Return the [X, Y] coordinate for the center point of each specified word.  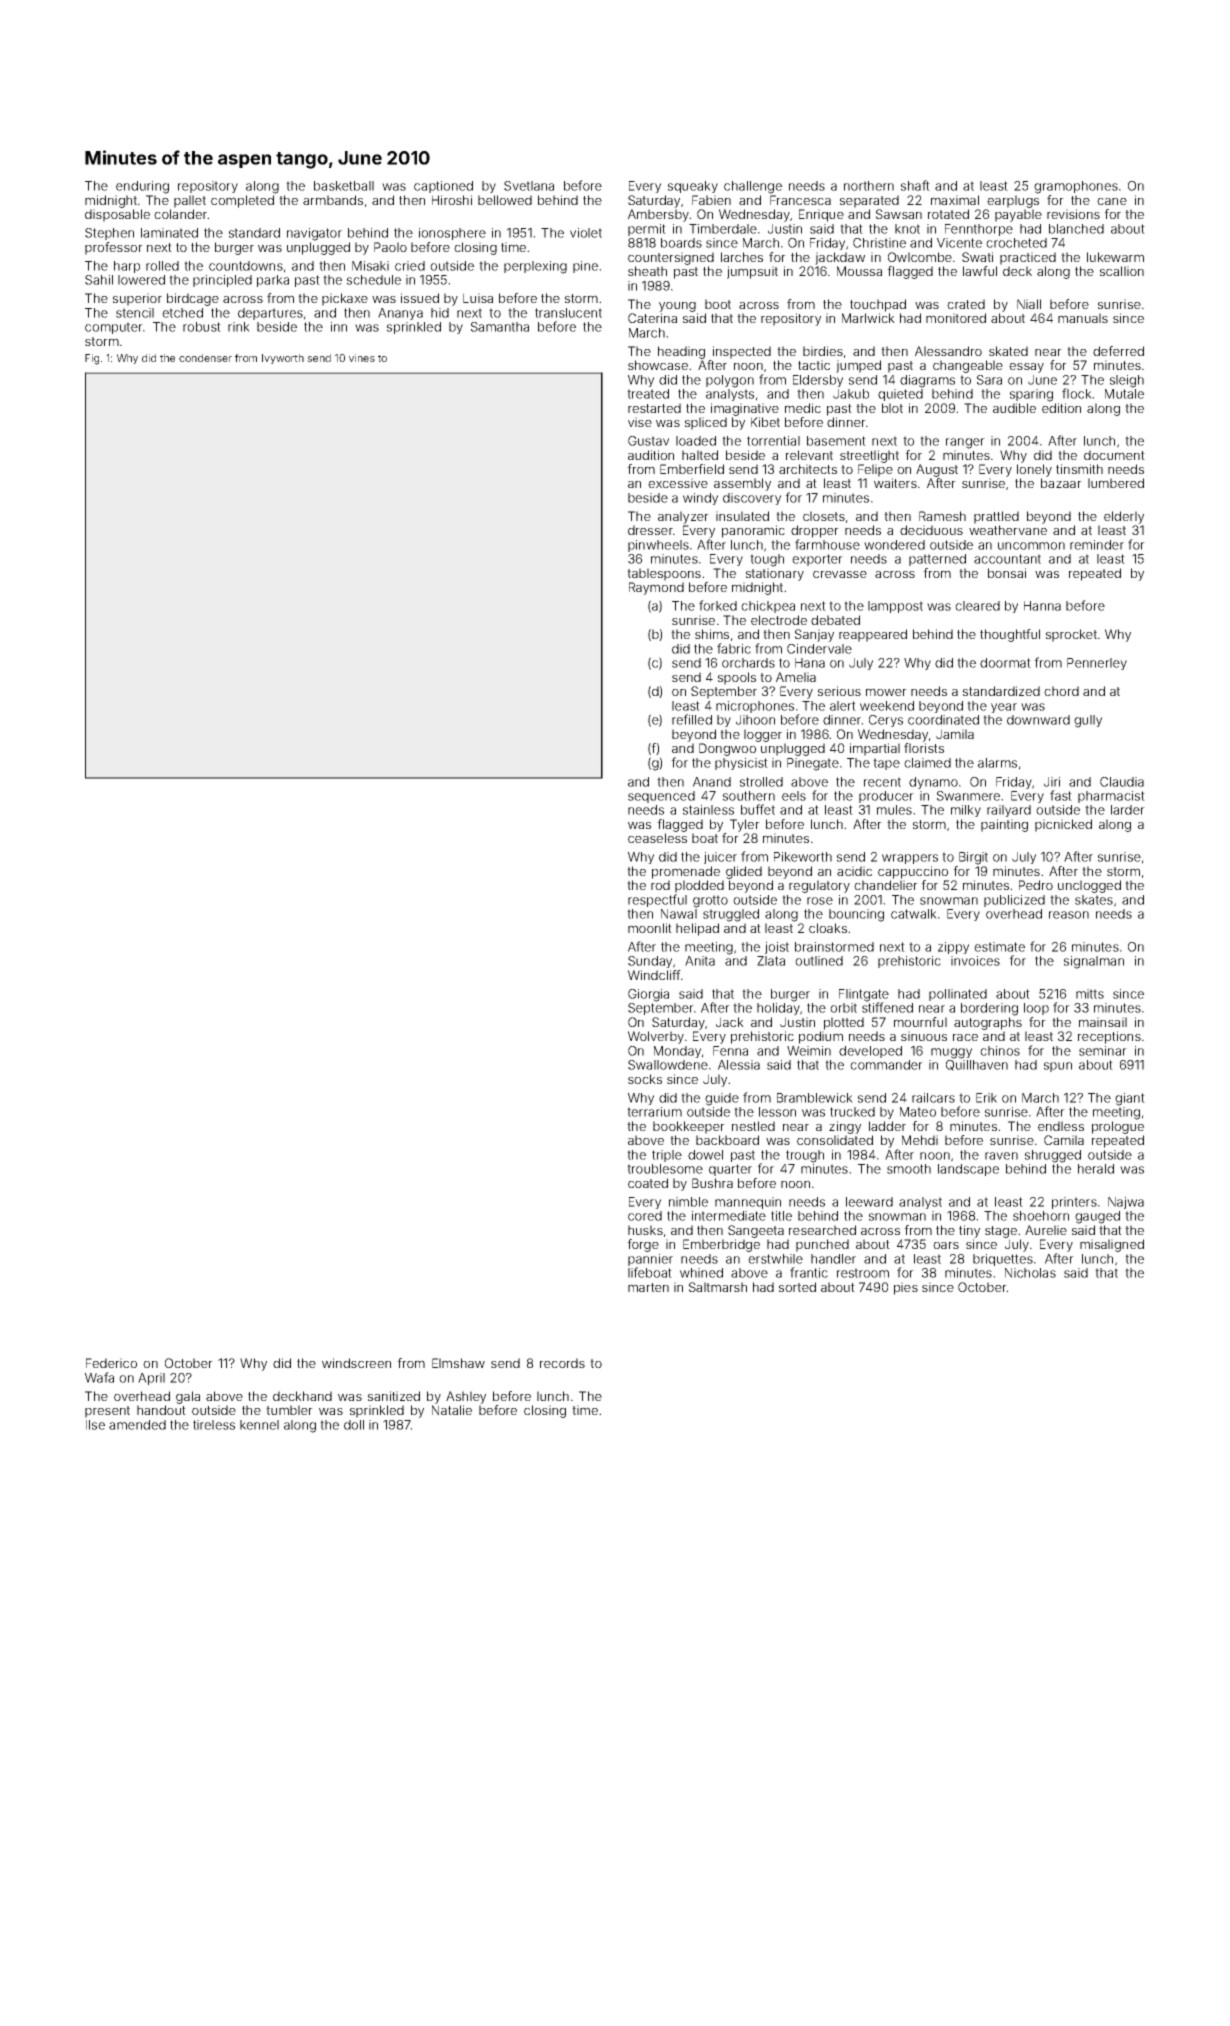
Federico [111, 1363]
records [562, 1363]
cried [410, 266]
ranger [965, 443]
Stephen [109, 234]
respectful [657, 900]
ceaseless [657, 838]
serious [839, 691]
